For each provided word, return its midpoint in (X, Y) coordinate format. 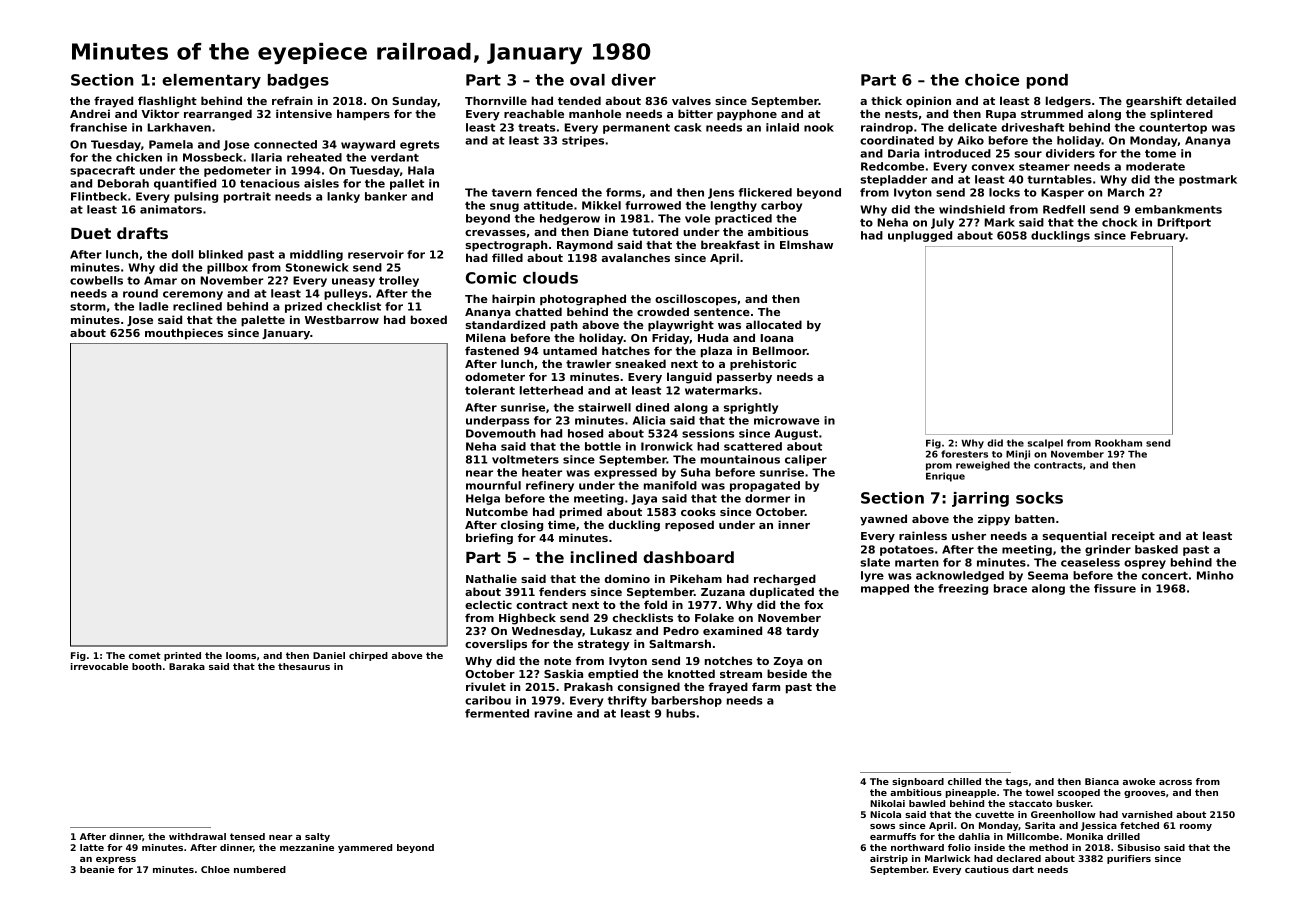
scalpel (1045, 444)
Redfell (1064, 209)
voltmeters (525, 459)
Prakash (588, 686)
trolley (399, 281)
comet (145, 655)
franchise (98, 127)
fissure (1115, 588)
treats (536, 128)
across (1175, 782)
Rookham (1118, 443)
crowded (663, 311)
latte (92, 847)
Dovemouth (501, 433)
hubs (680, 713)
